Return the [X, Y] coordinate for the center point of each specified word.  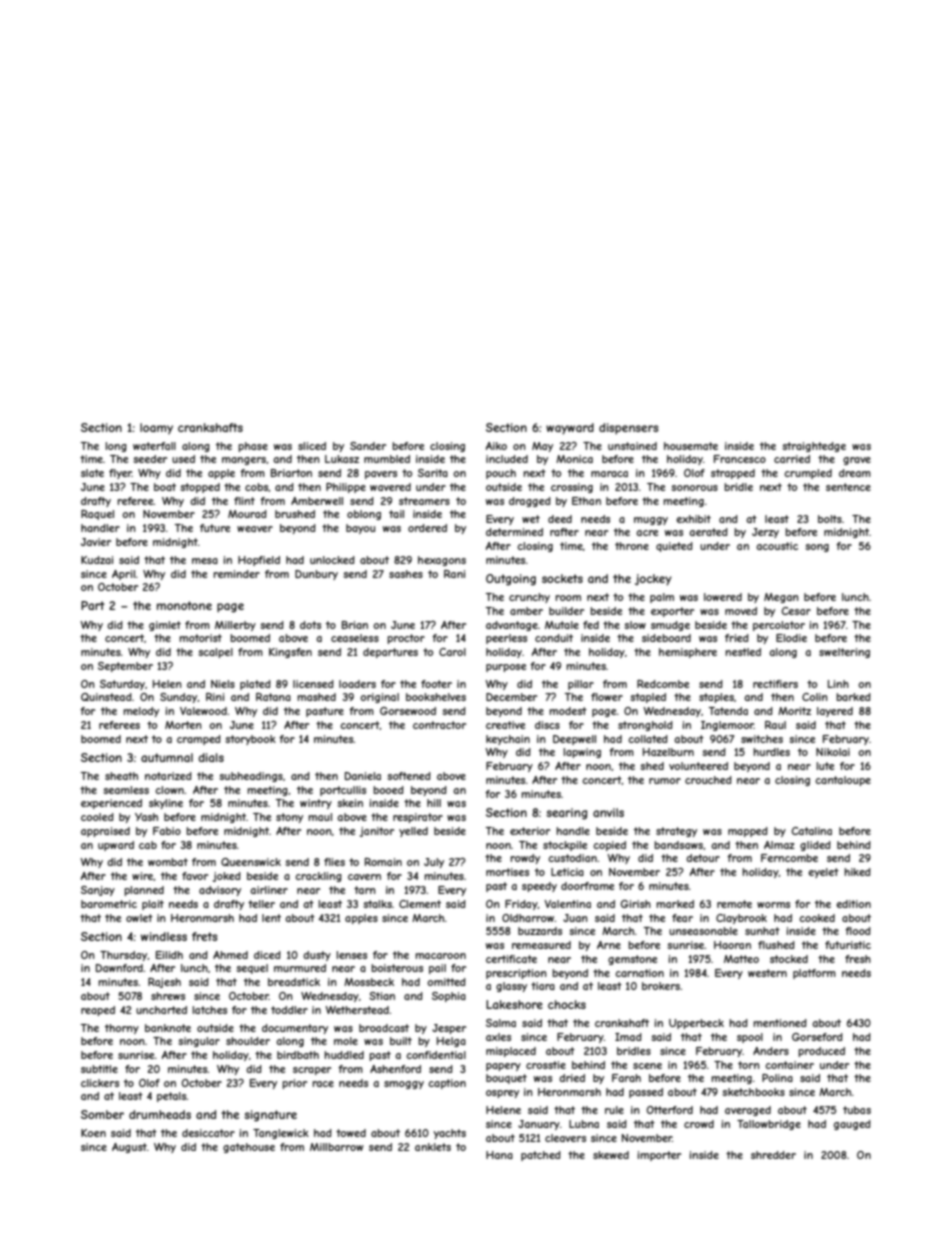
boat [165, 487]
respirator [418, 818]
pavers [381, 475]
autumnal [167, 757]
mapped [748, 832]
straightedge [814, 447]
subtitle [99, 1069]
